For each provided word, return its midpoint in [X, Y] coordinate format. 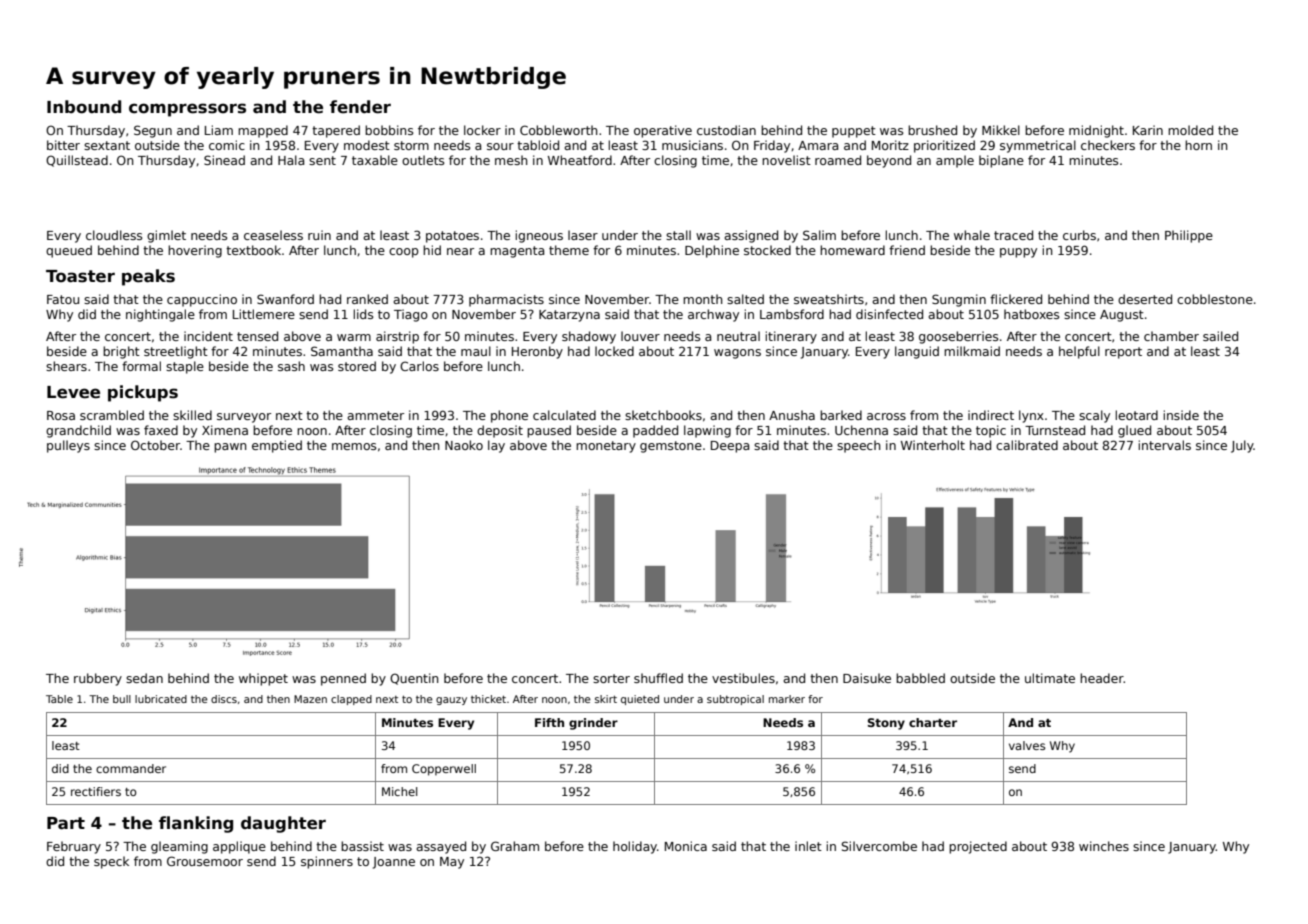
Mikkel [1001, 130]
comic [227, 145]
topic [991, 431]
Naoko [464, 445]
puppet [854, 132]
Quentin [414, 679]
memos [354, 446]
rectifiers [96, 791]
